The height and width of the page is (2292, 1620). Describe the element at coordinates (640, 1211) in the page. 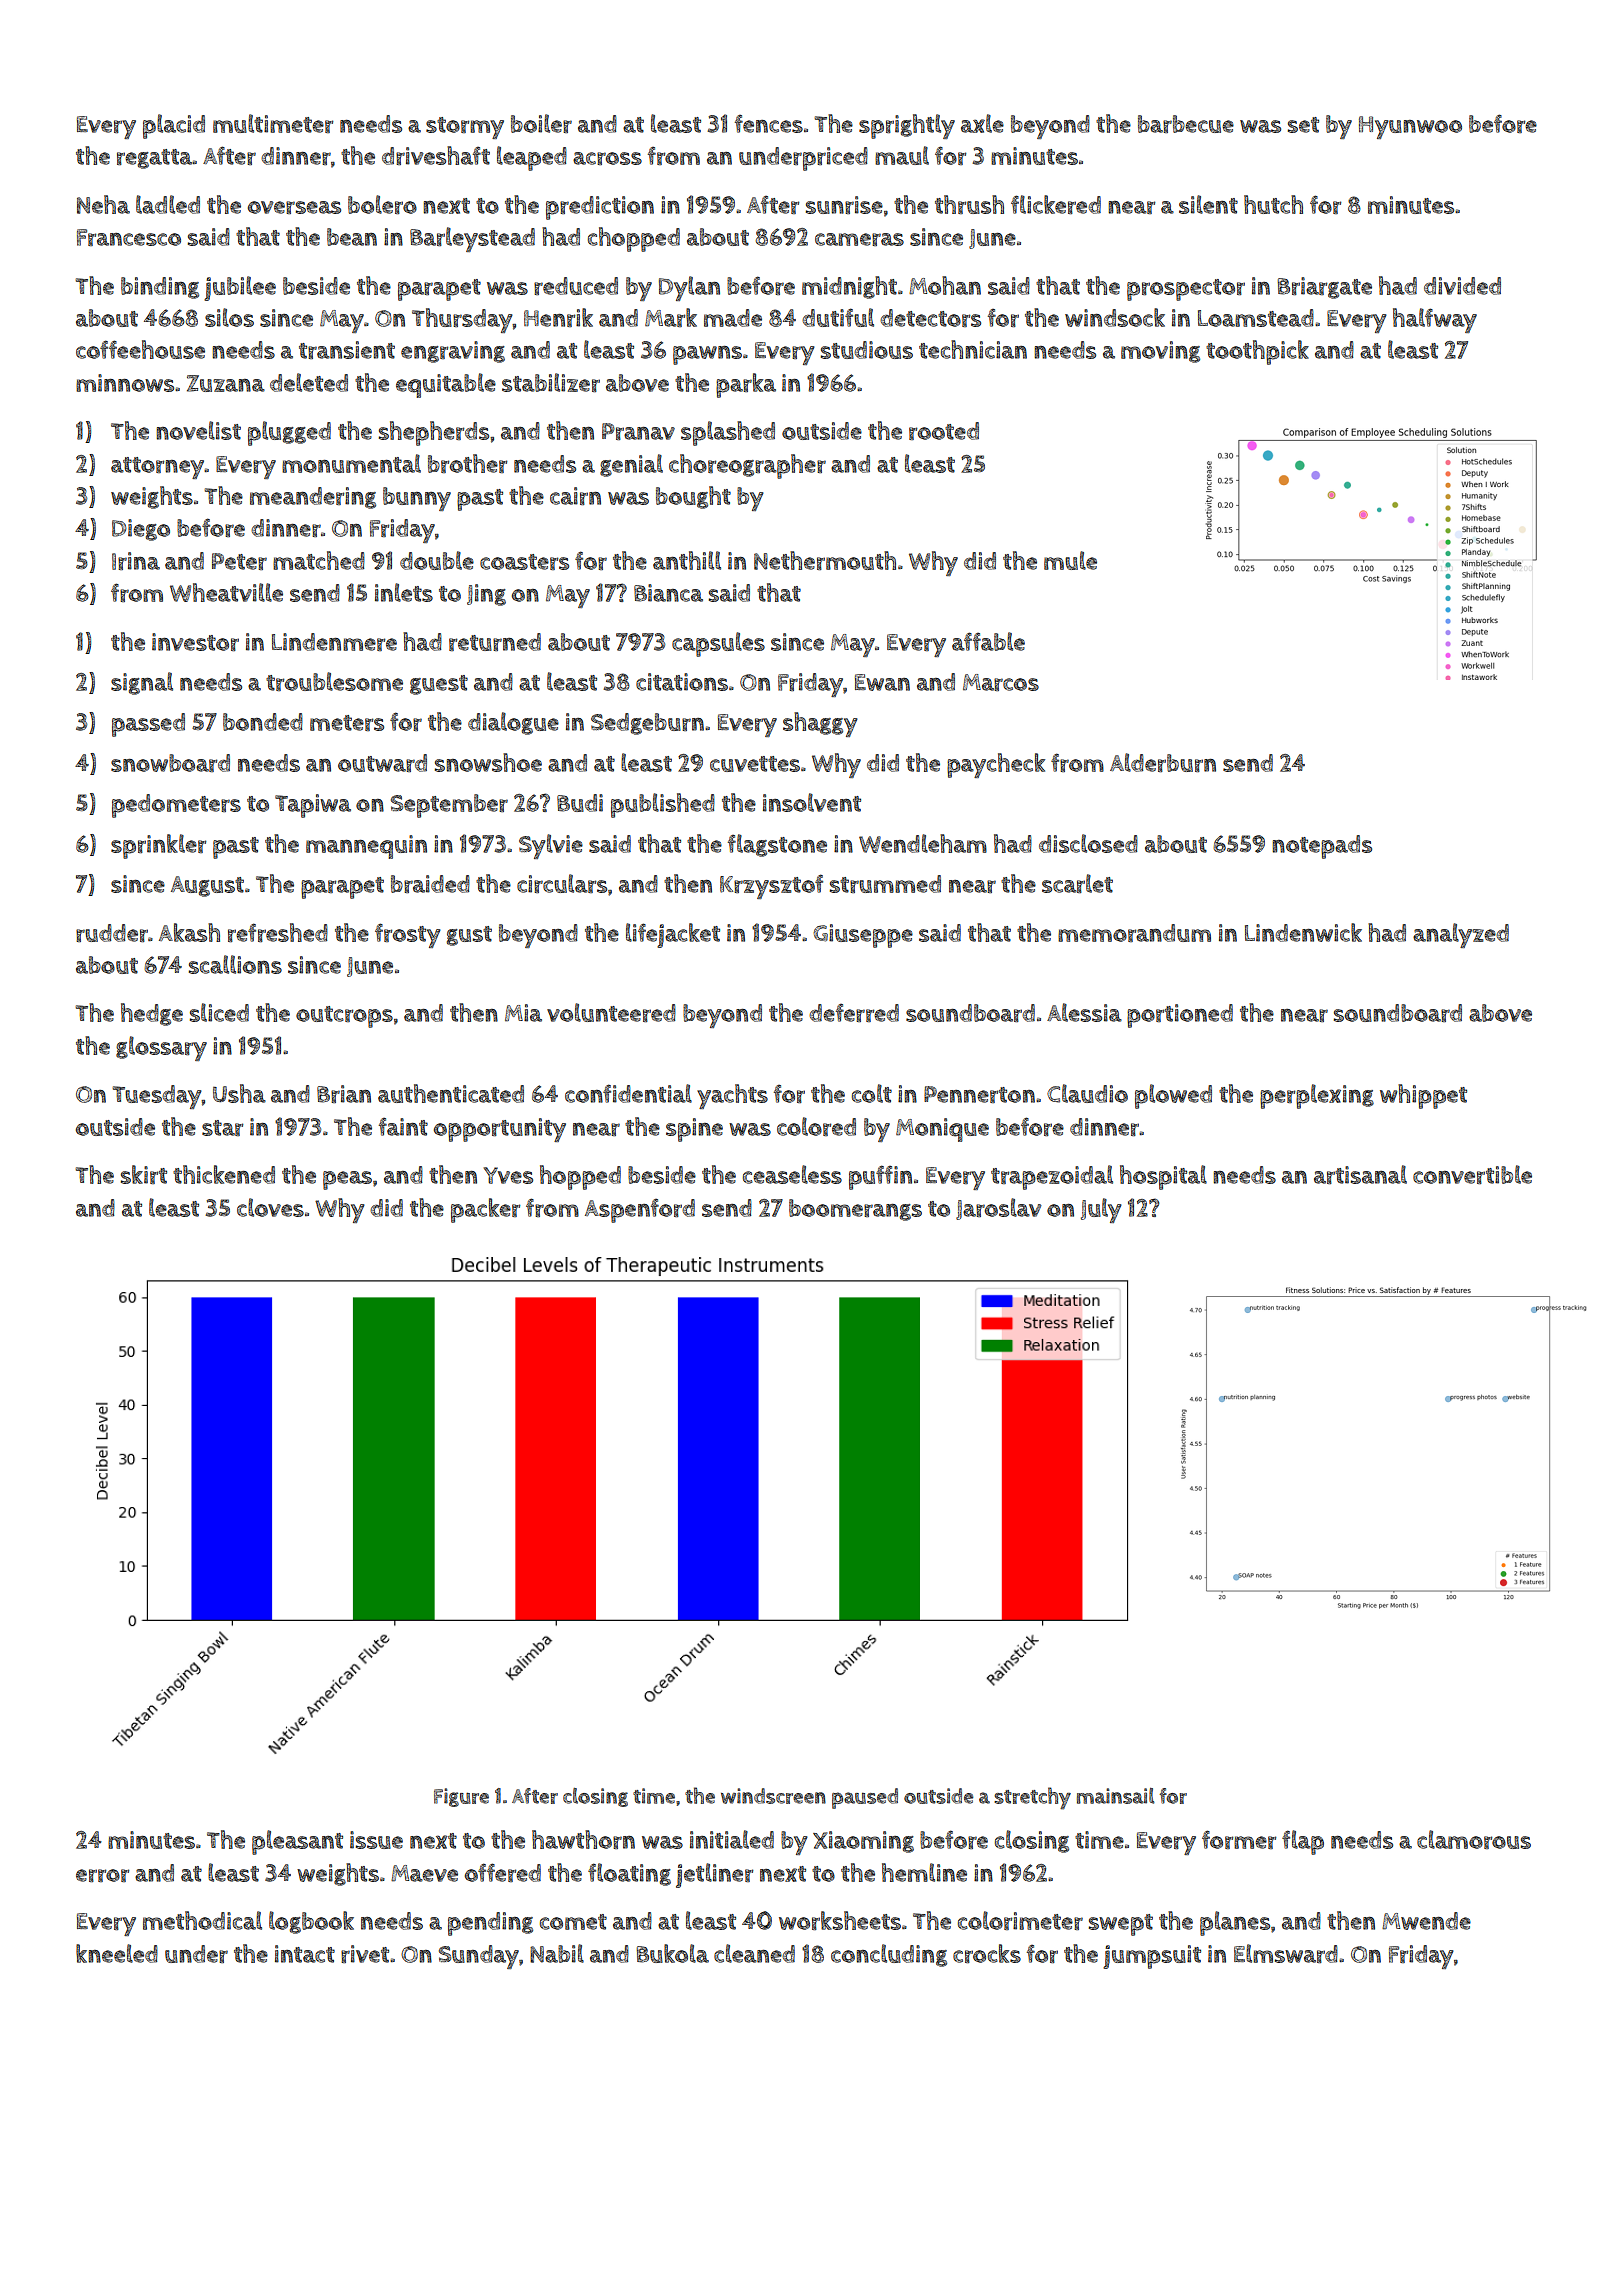

I see `Aspenford` at that location.
